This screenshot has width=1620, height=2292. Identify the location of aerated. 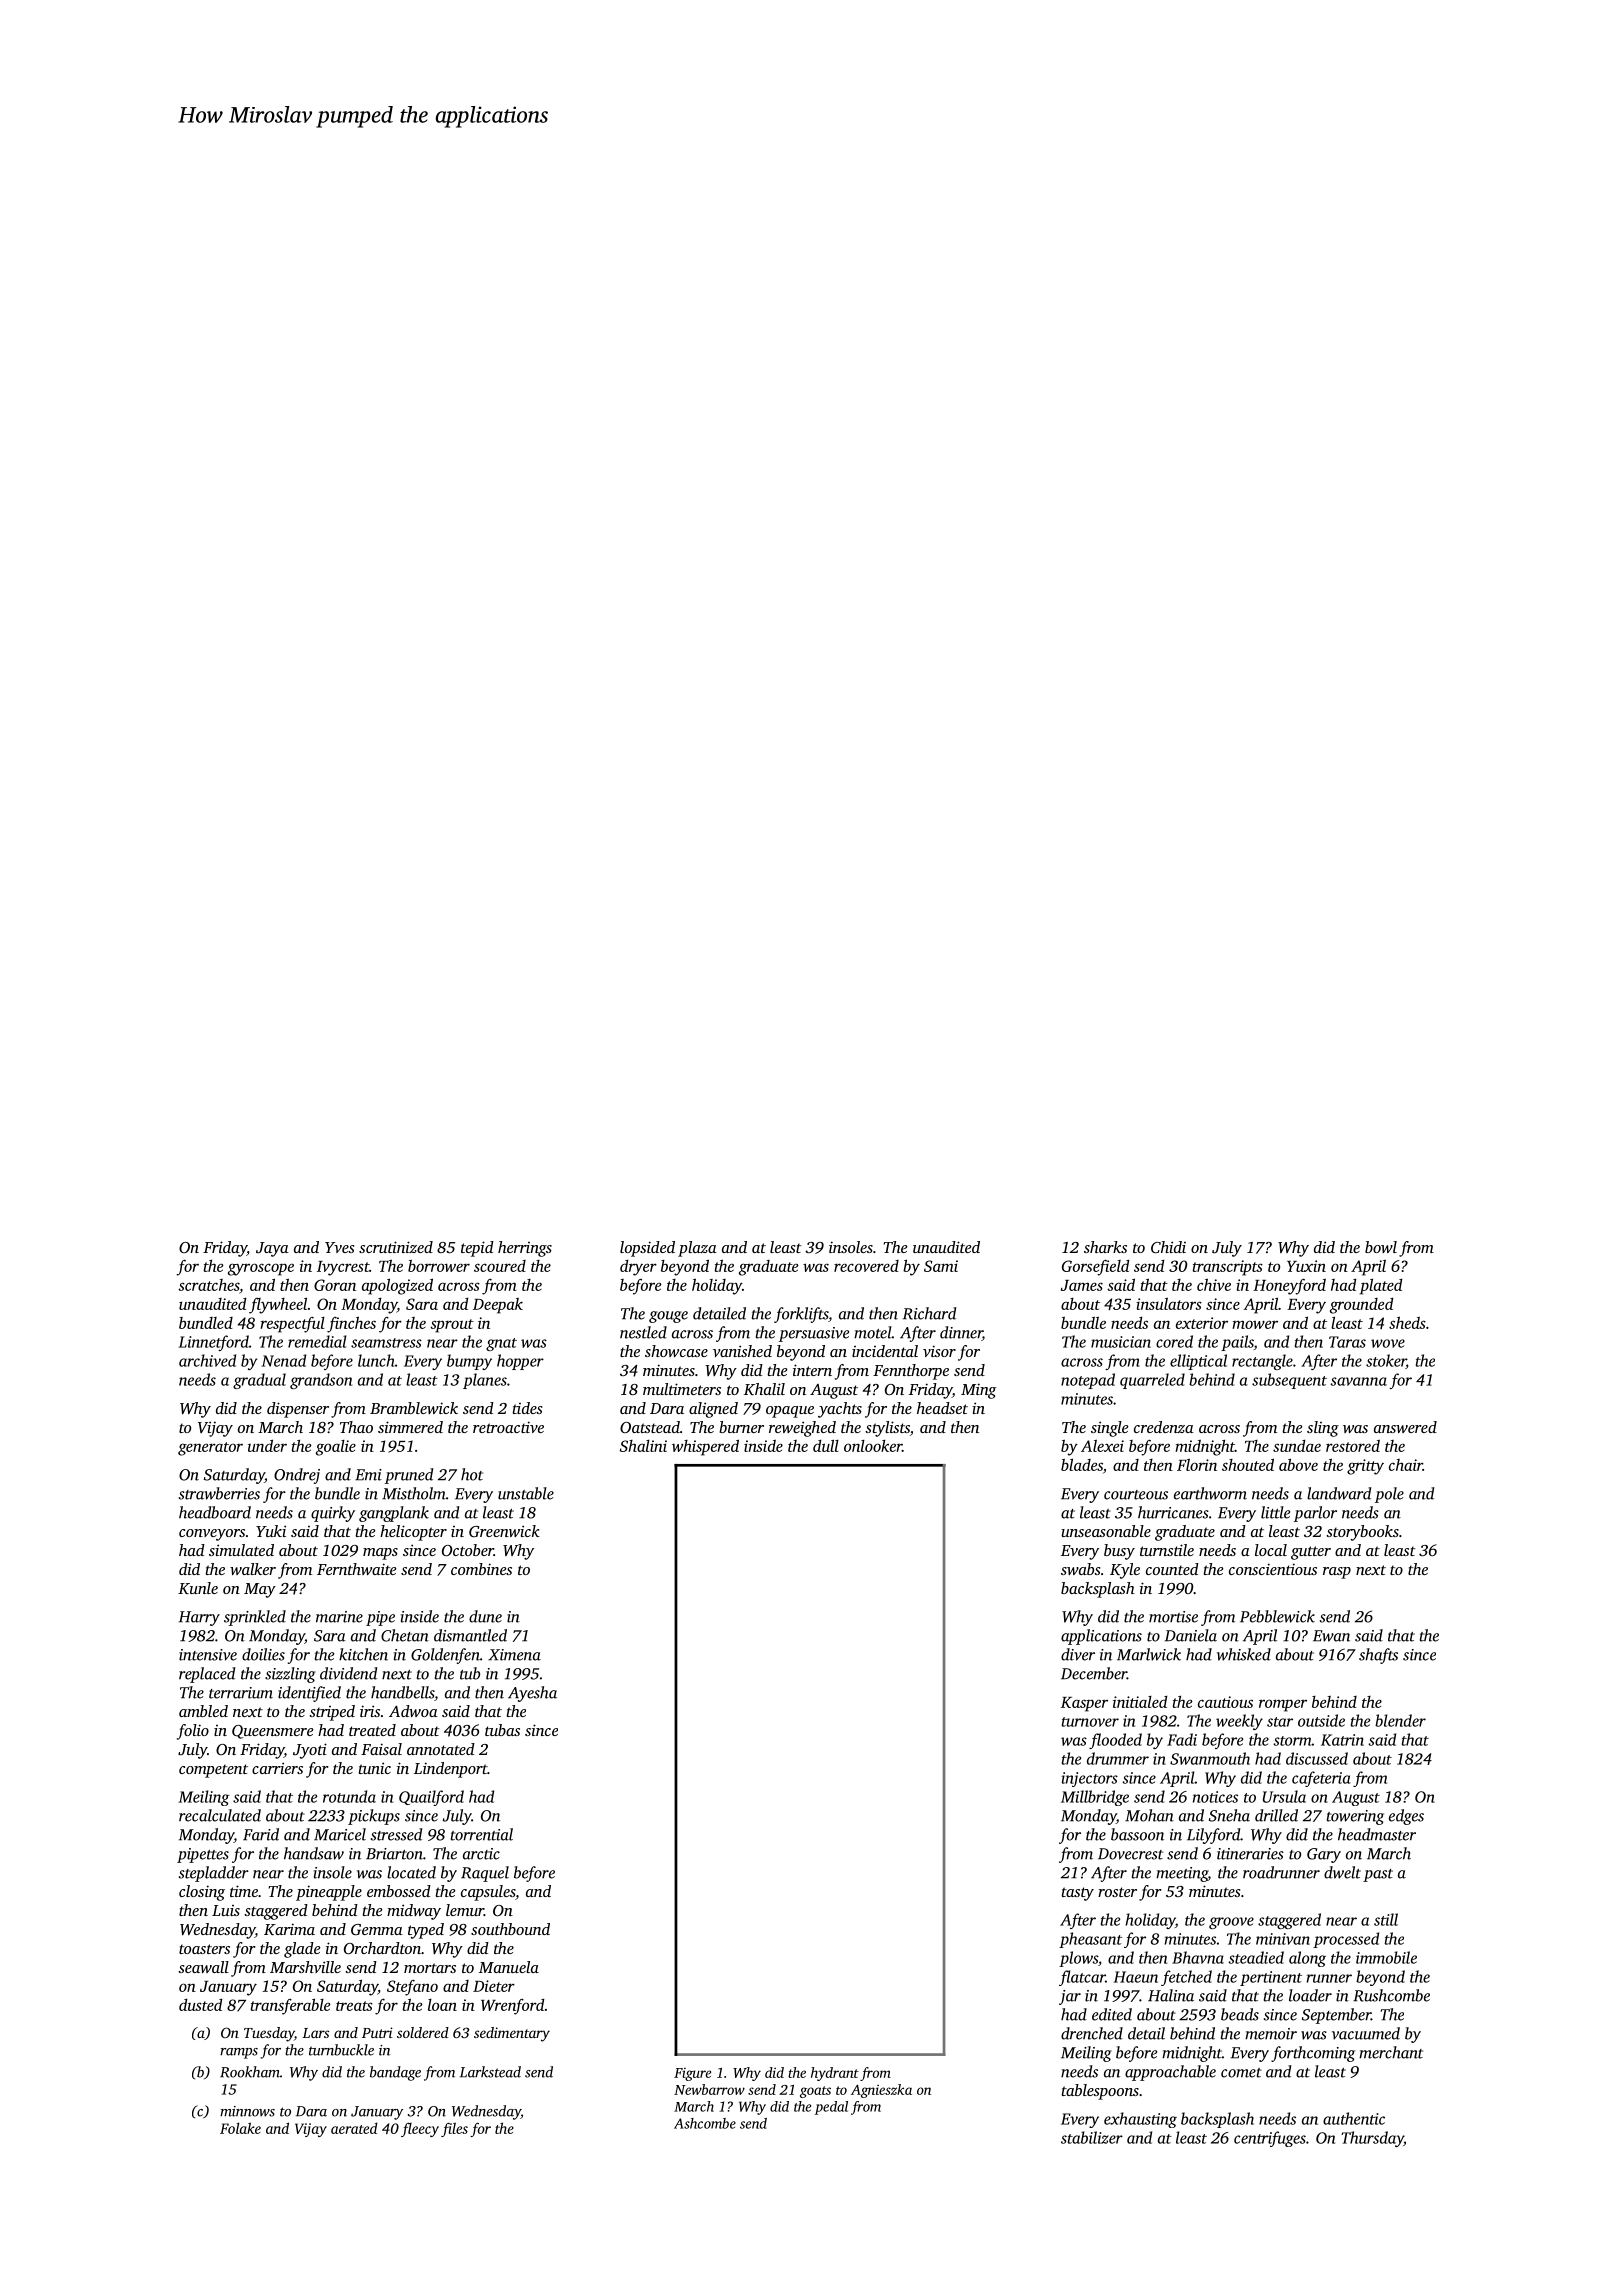
(354, 2128).
